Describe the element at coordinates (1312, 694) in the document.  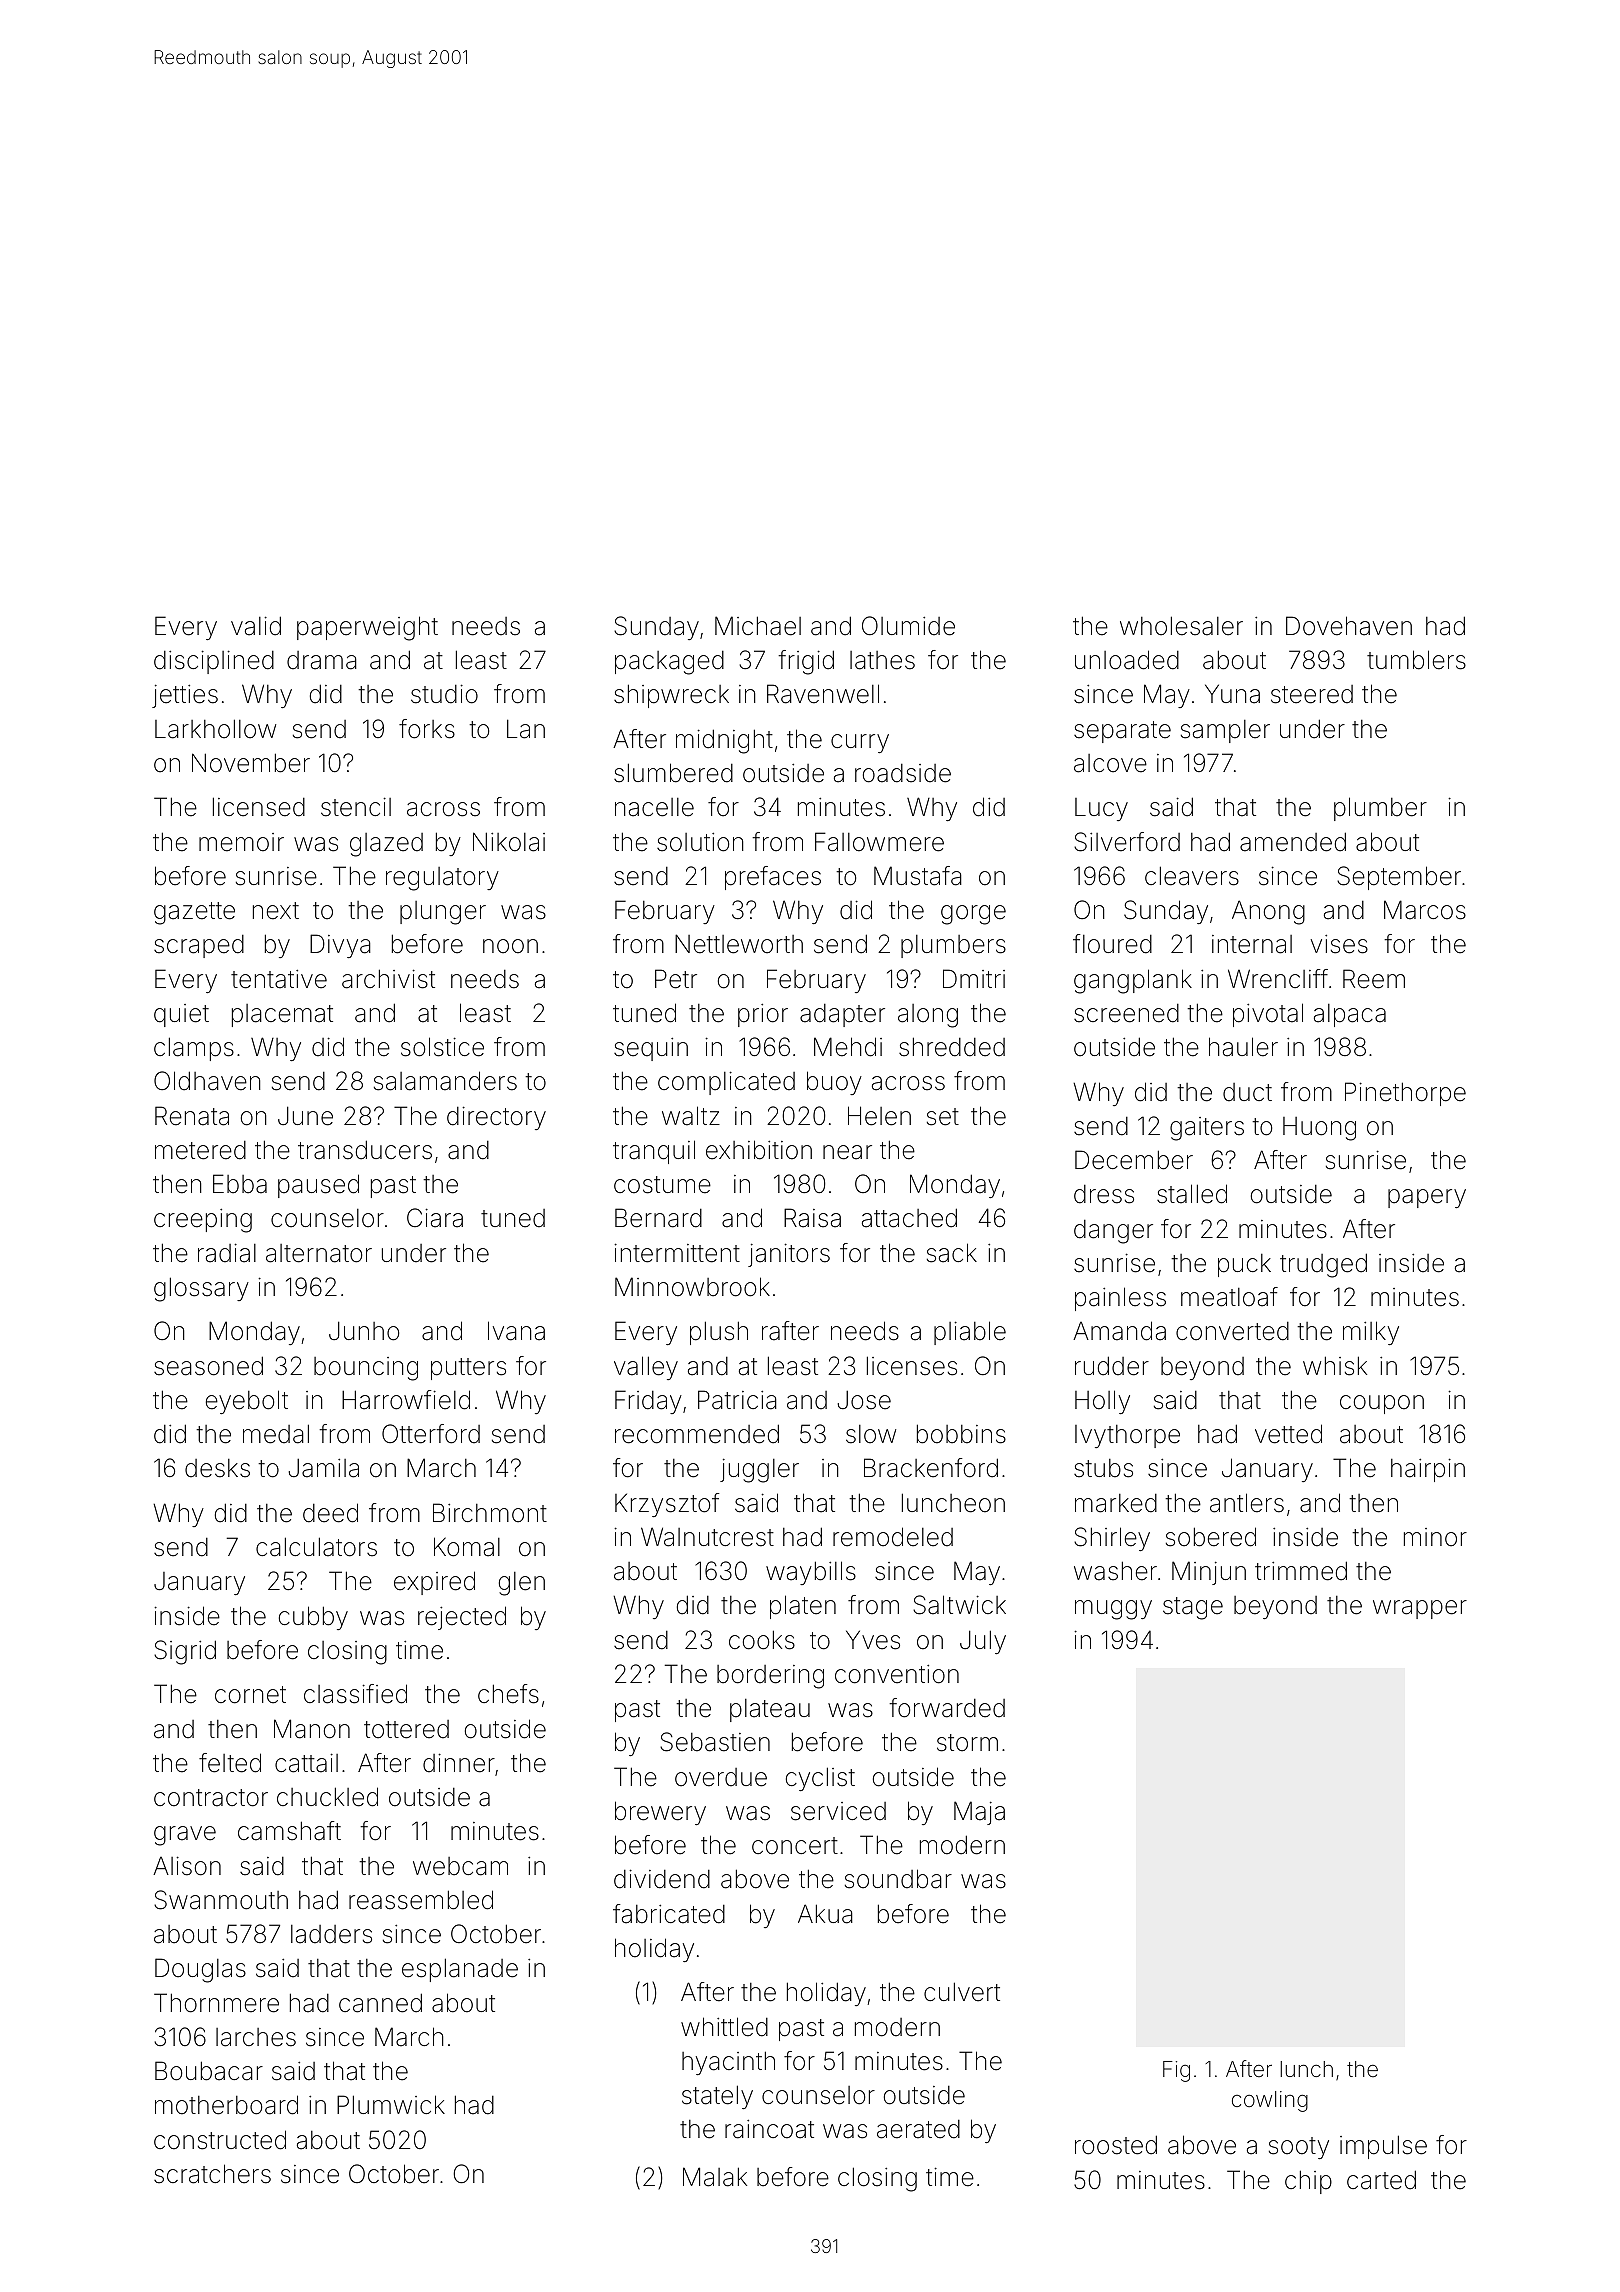
I see `steered` at that location.
